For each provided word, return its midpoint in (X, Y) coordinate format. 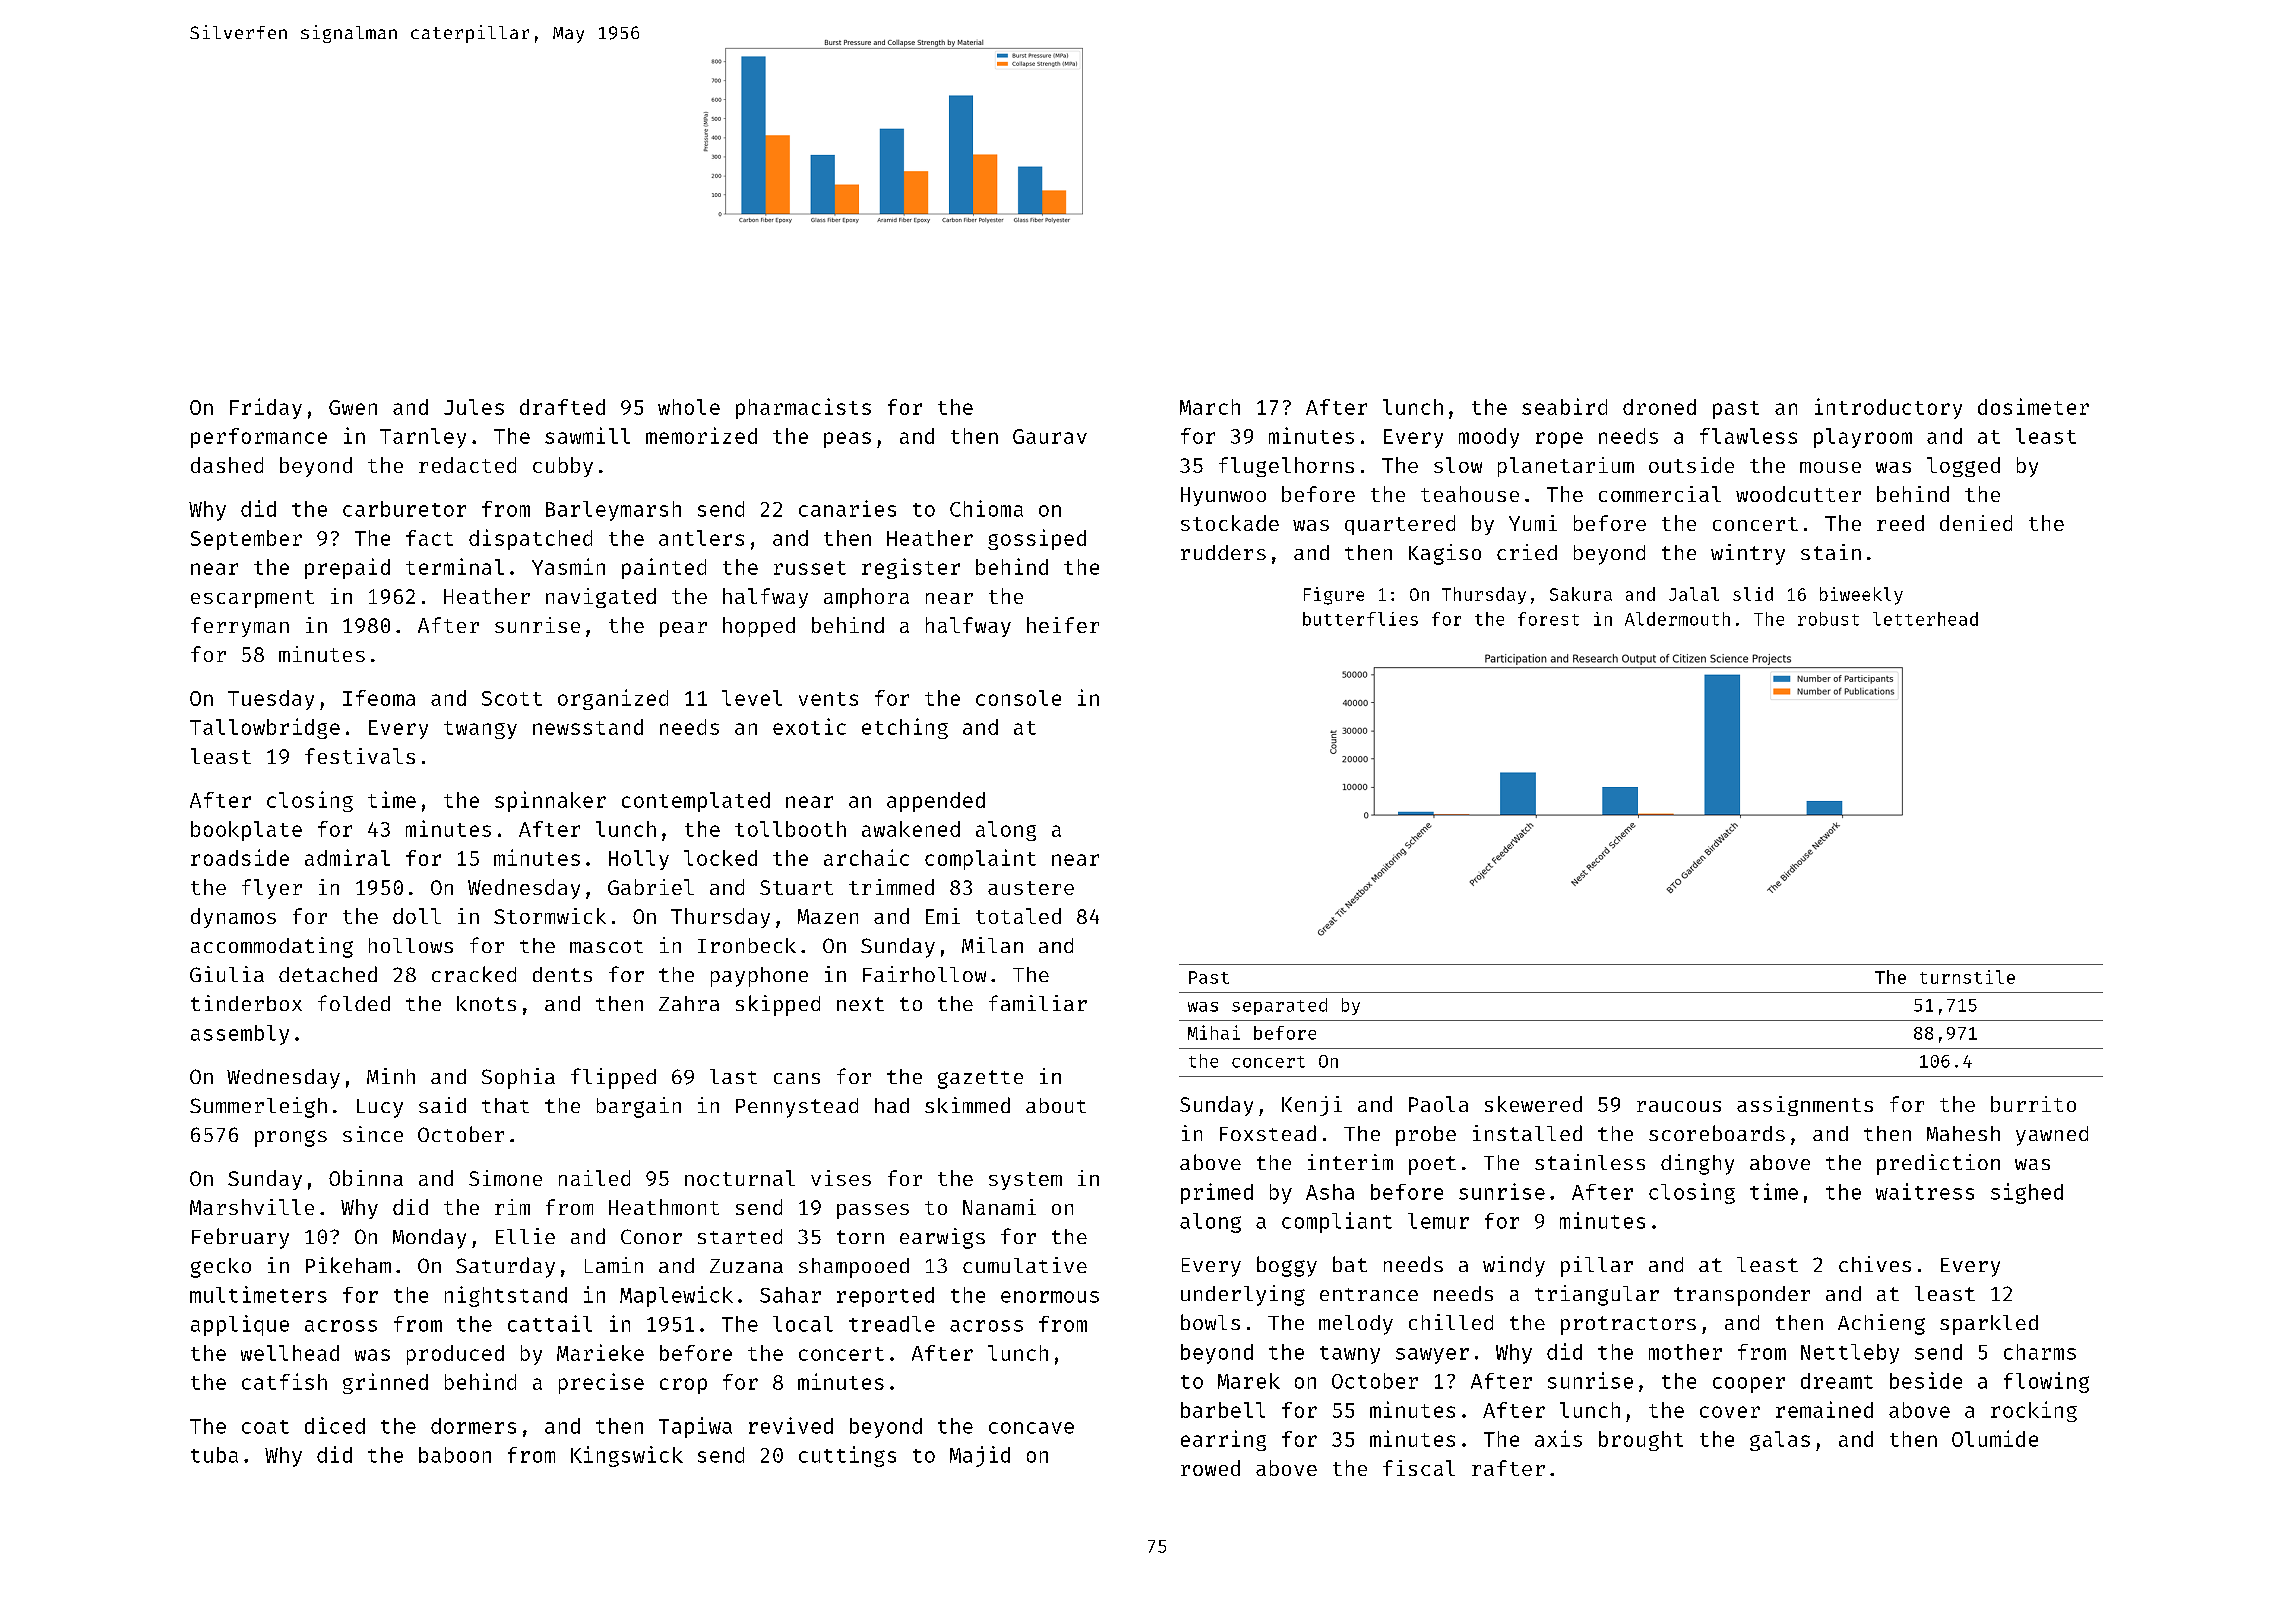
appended (936, 802)
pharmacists (803, 408)
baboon (455, 1455)
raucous (1679, 1106)
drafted (562, 407)
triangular (1597, 1295)
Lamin (614, 1265)
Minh (391, 1076)
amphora (866, 598)
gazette (980, 1079)
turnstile (1967, 977)
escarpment (252, 599)
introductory (1888, 408)
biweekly (1861, 596)
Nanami (999, 1207)
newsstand (588, 727)
